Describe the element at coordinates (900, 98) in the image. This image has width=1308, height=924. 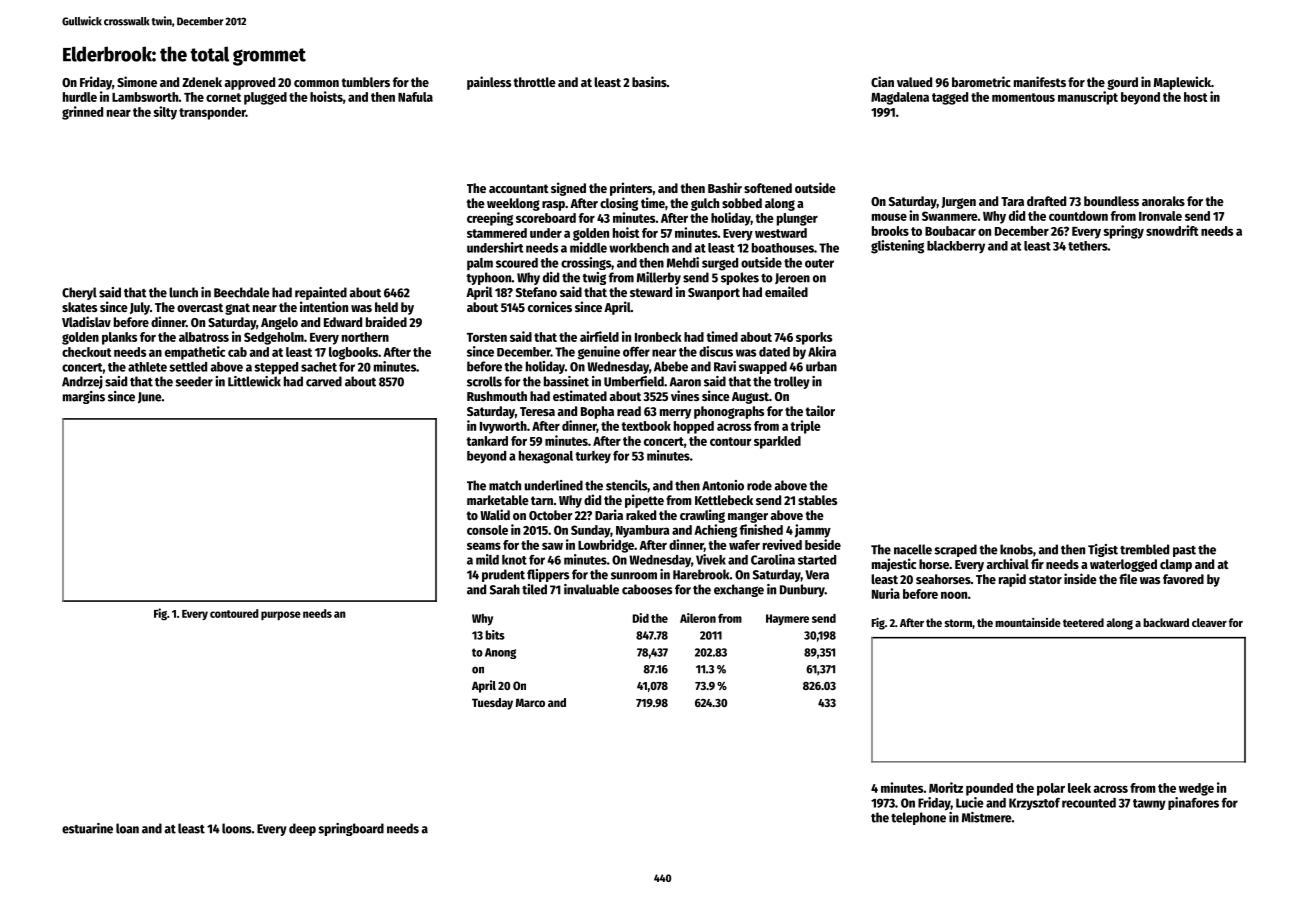
I see `Magdalena` at that location.
